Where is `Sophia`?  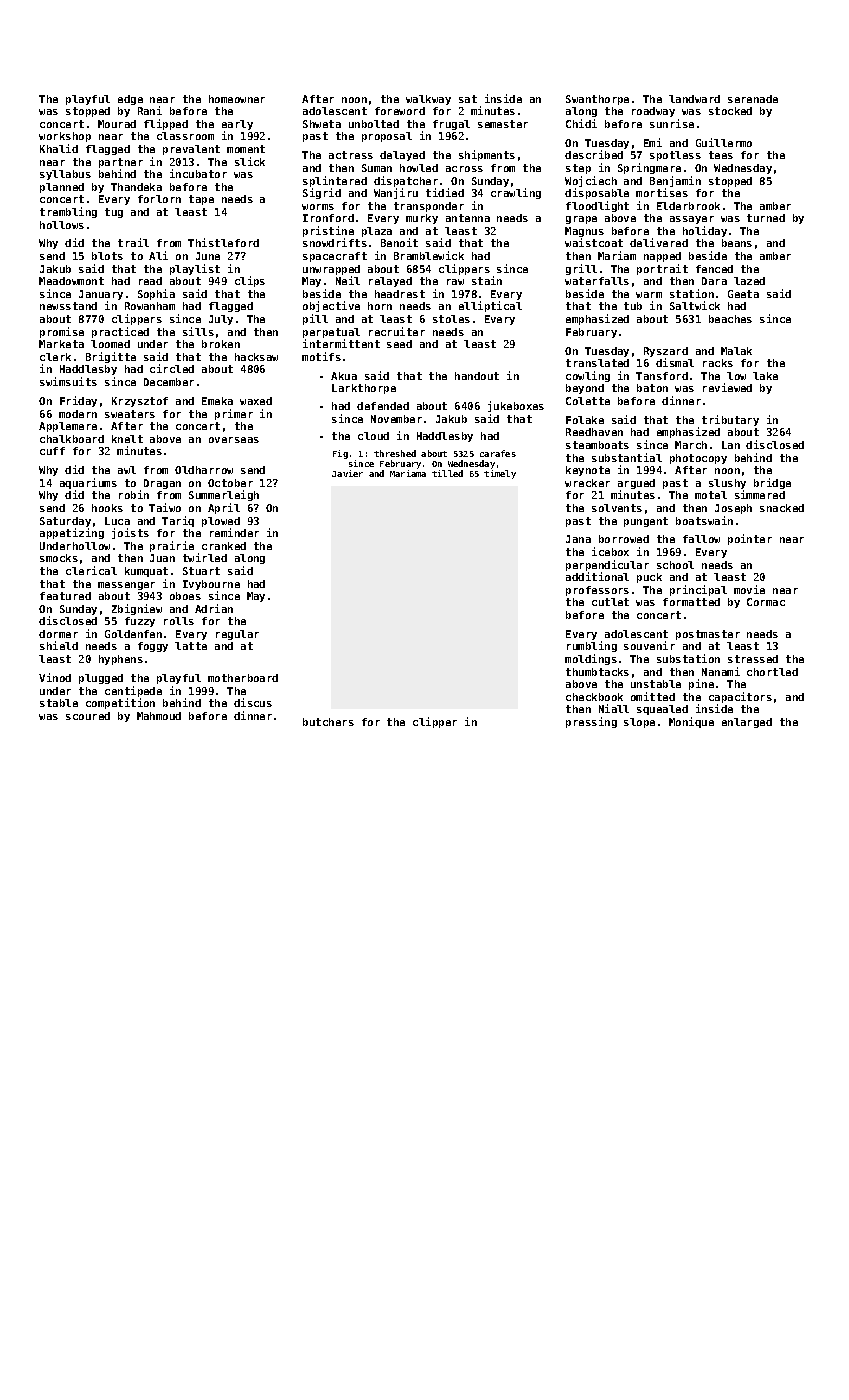 Sophia is located at coordinates (156, 294).
